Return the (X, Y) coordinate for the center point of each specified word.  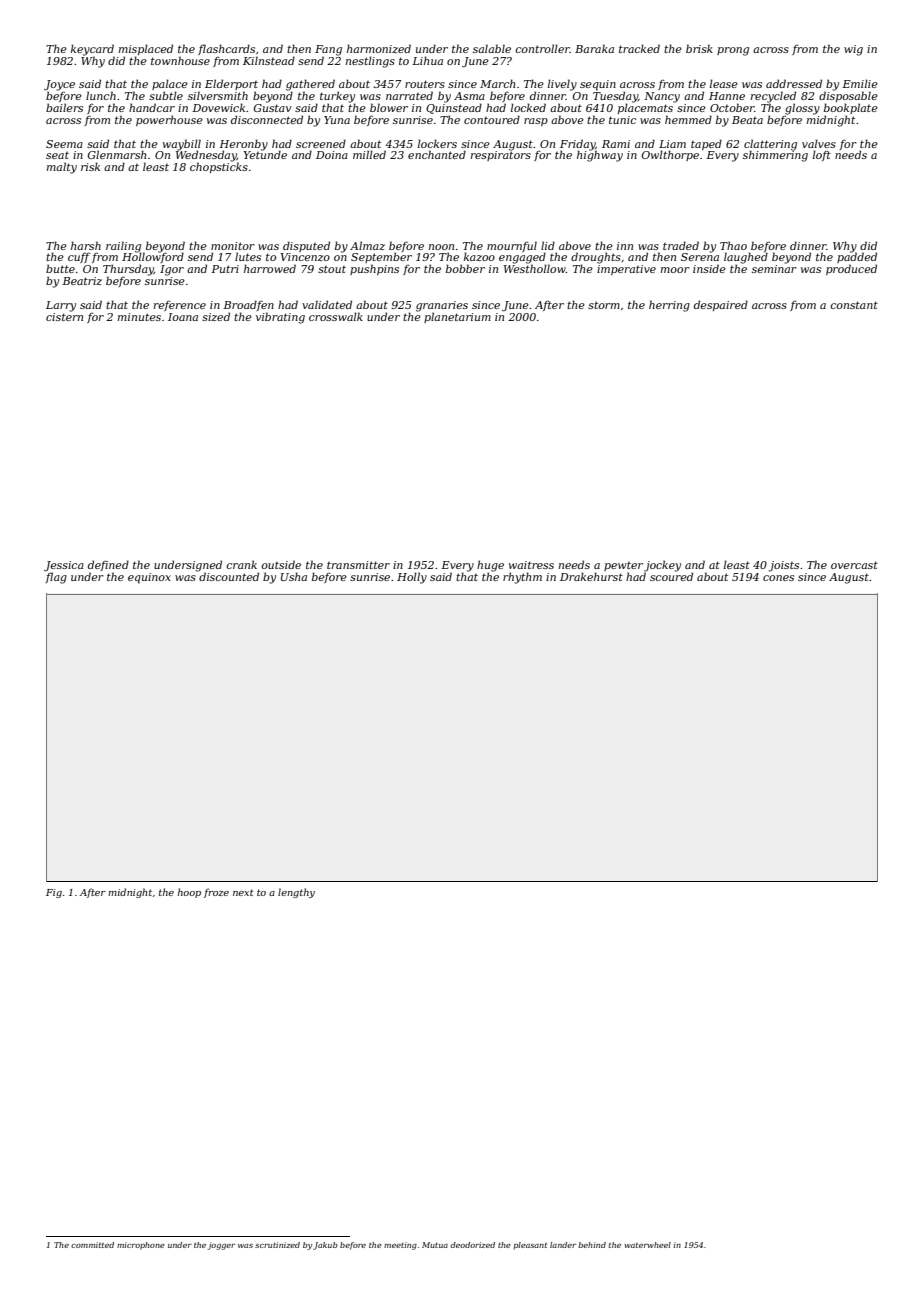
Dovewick (218, 107)
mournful (512, 246)
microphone (141, 1246)
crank (241, 564)
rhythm (522, 578)
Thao (733, 245)
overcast (854, 565)
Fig (54, 893)
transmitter (358, 565)
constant (854, 305)
